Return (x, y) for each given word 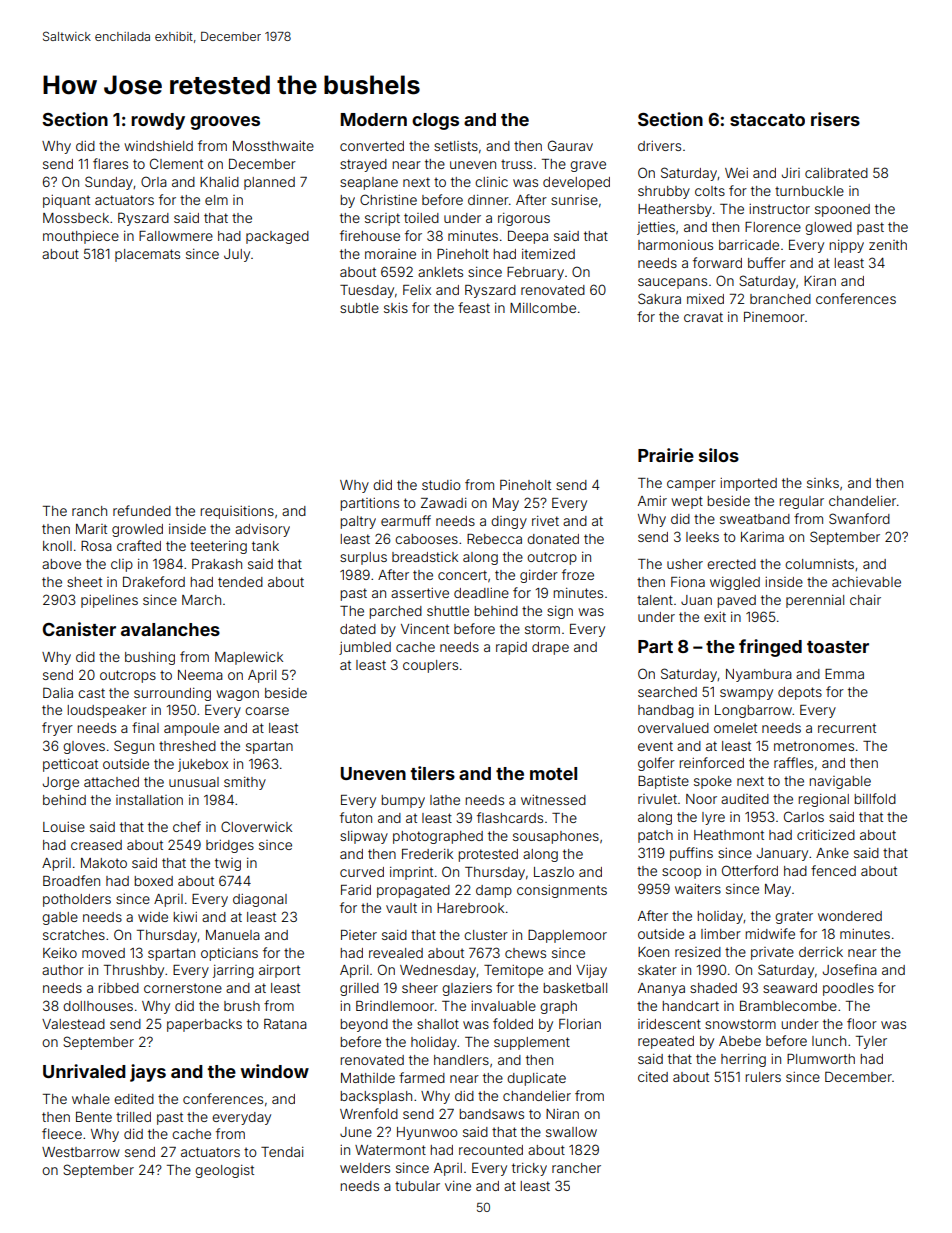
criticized (826, 835)
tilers (432, 773)
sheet (84, 582)
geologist (224, 1171)
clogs (435, 121)
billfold (875, 798)
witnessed (553, 800)
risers (835, 119)
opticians (229, 954)
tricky (529, 1169)
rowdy (158, 121)
